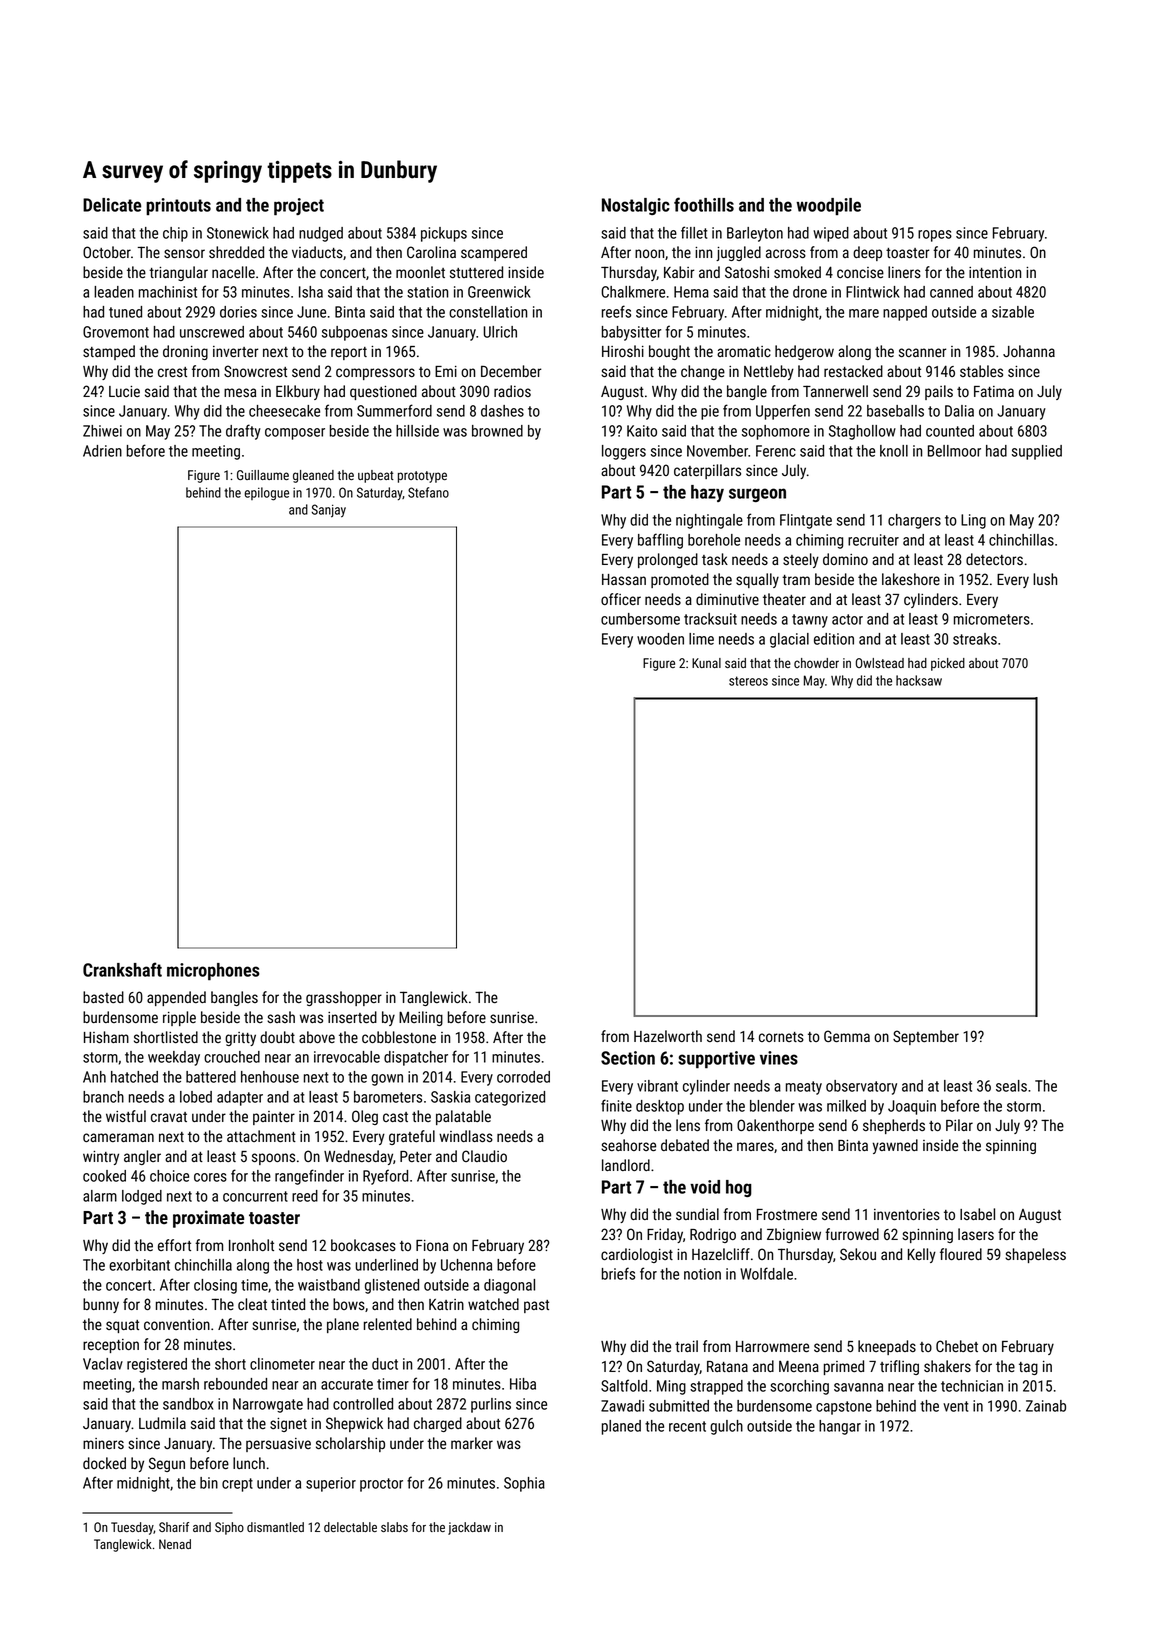  I want to click on cobblestone, so click(399, 1037).
